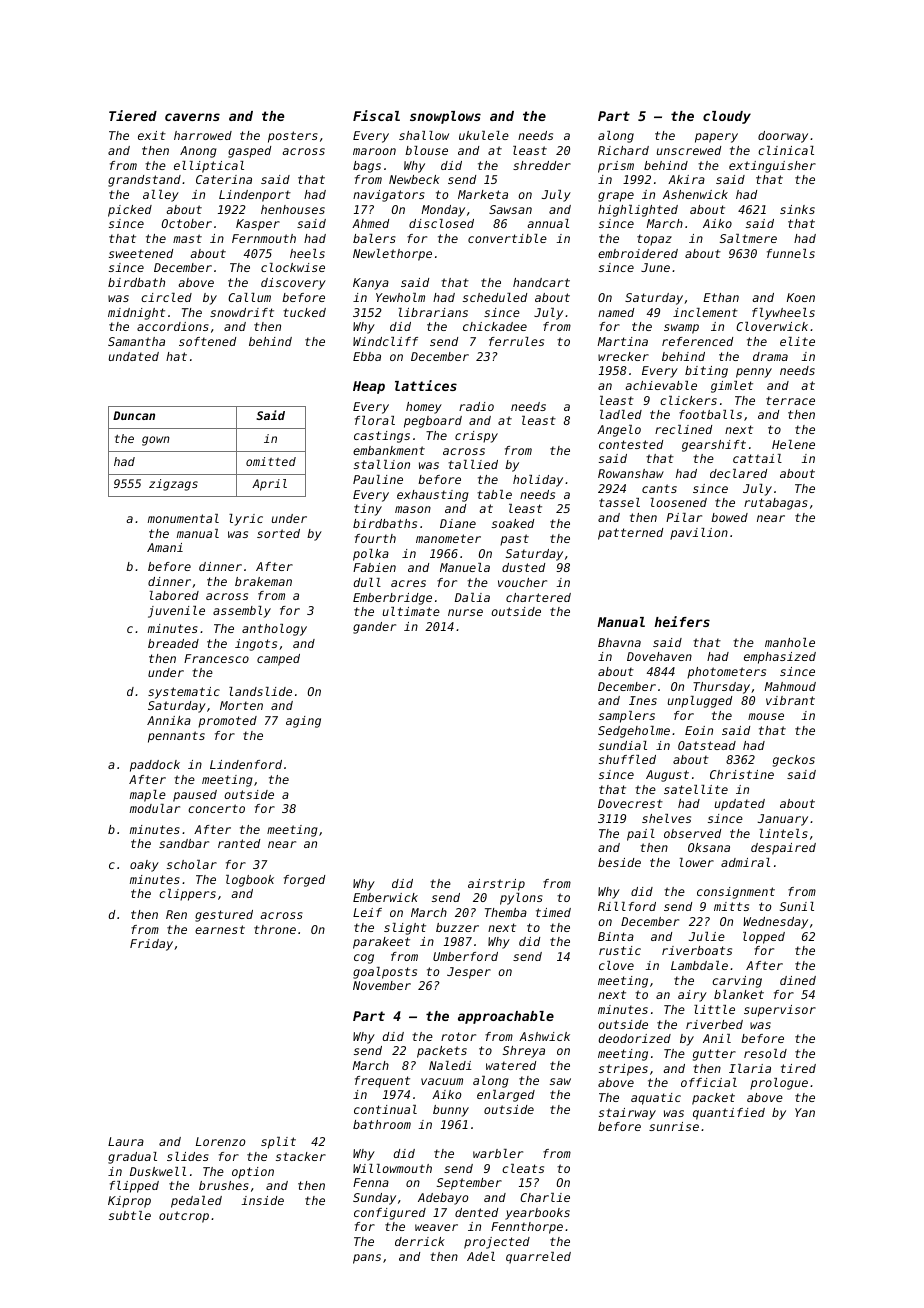 The height and width of the image is (1308, 924). Describe the element at coordinates (682, 621) in the image. I see `heifers` at that location.
